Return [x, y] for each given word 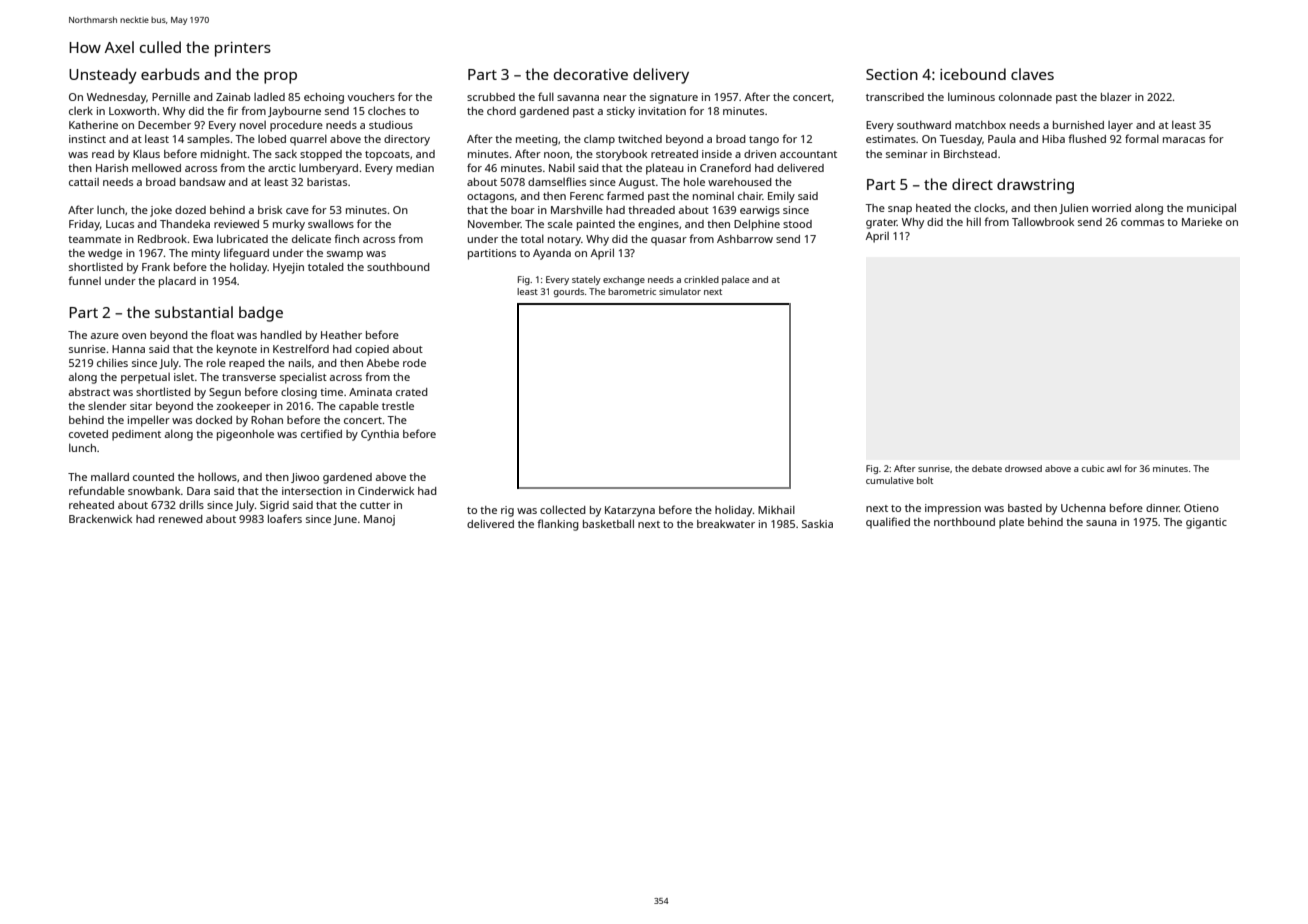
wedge [105, 254]
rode [414, 363]
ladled [269, 97]
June [345, 520]
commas [1142, 223]
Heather [341, 335]
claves [1032, 74]
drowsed [1023, 468]
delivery [661, 76]
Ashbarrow [745, 239]
